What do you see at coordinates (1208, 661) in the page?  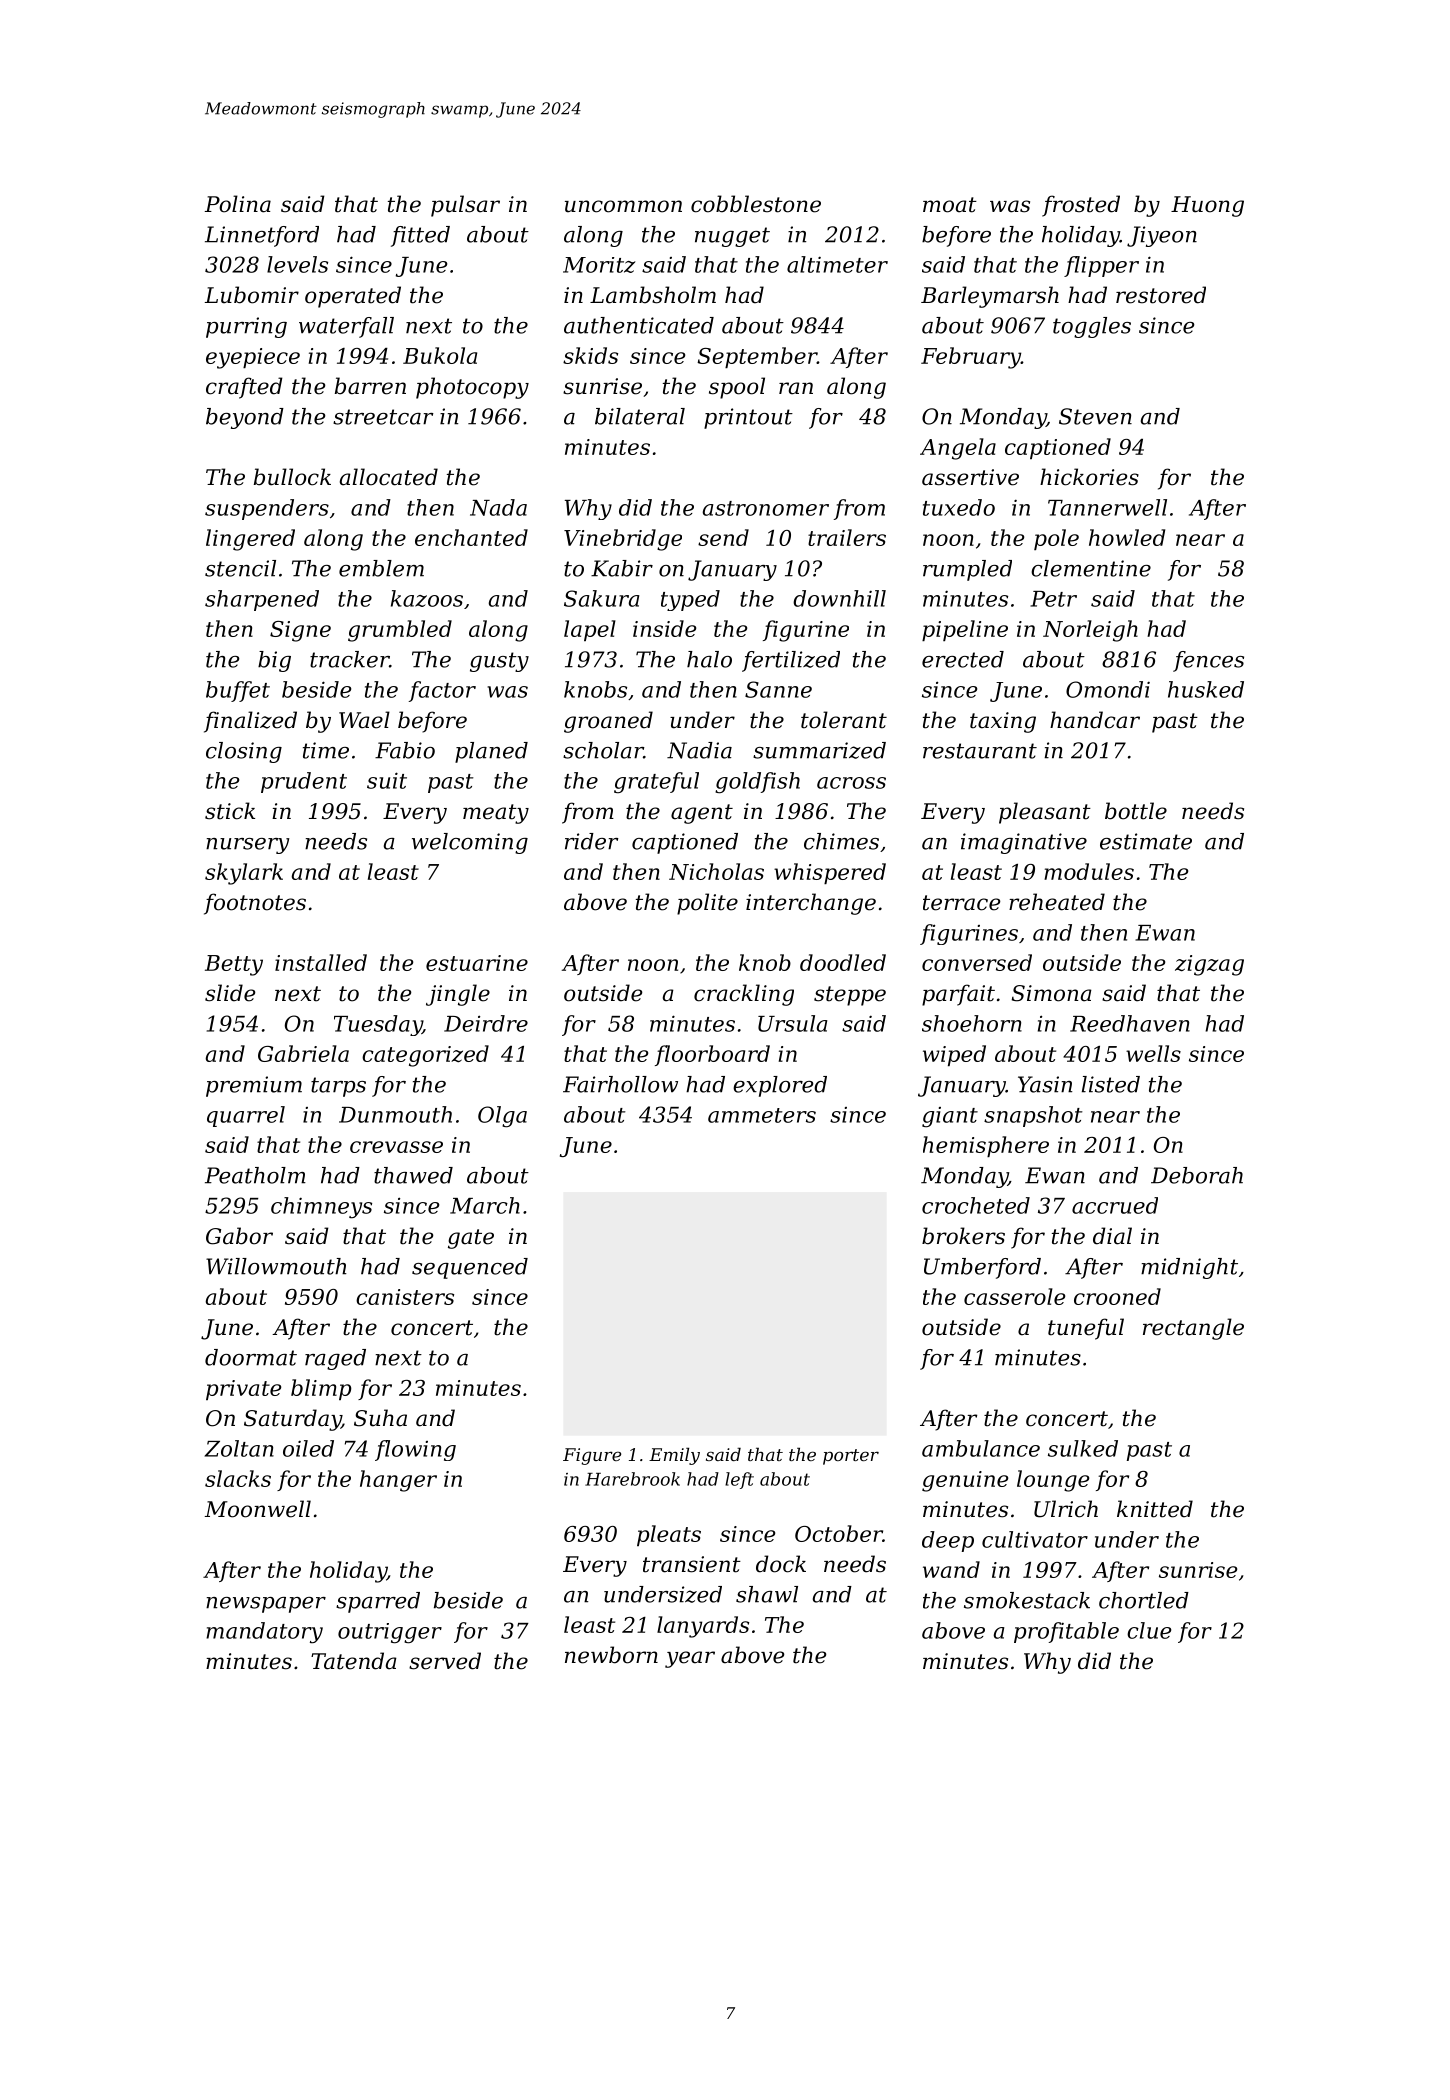 I see `fences` at bounding box center [1208, 661].
